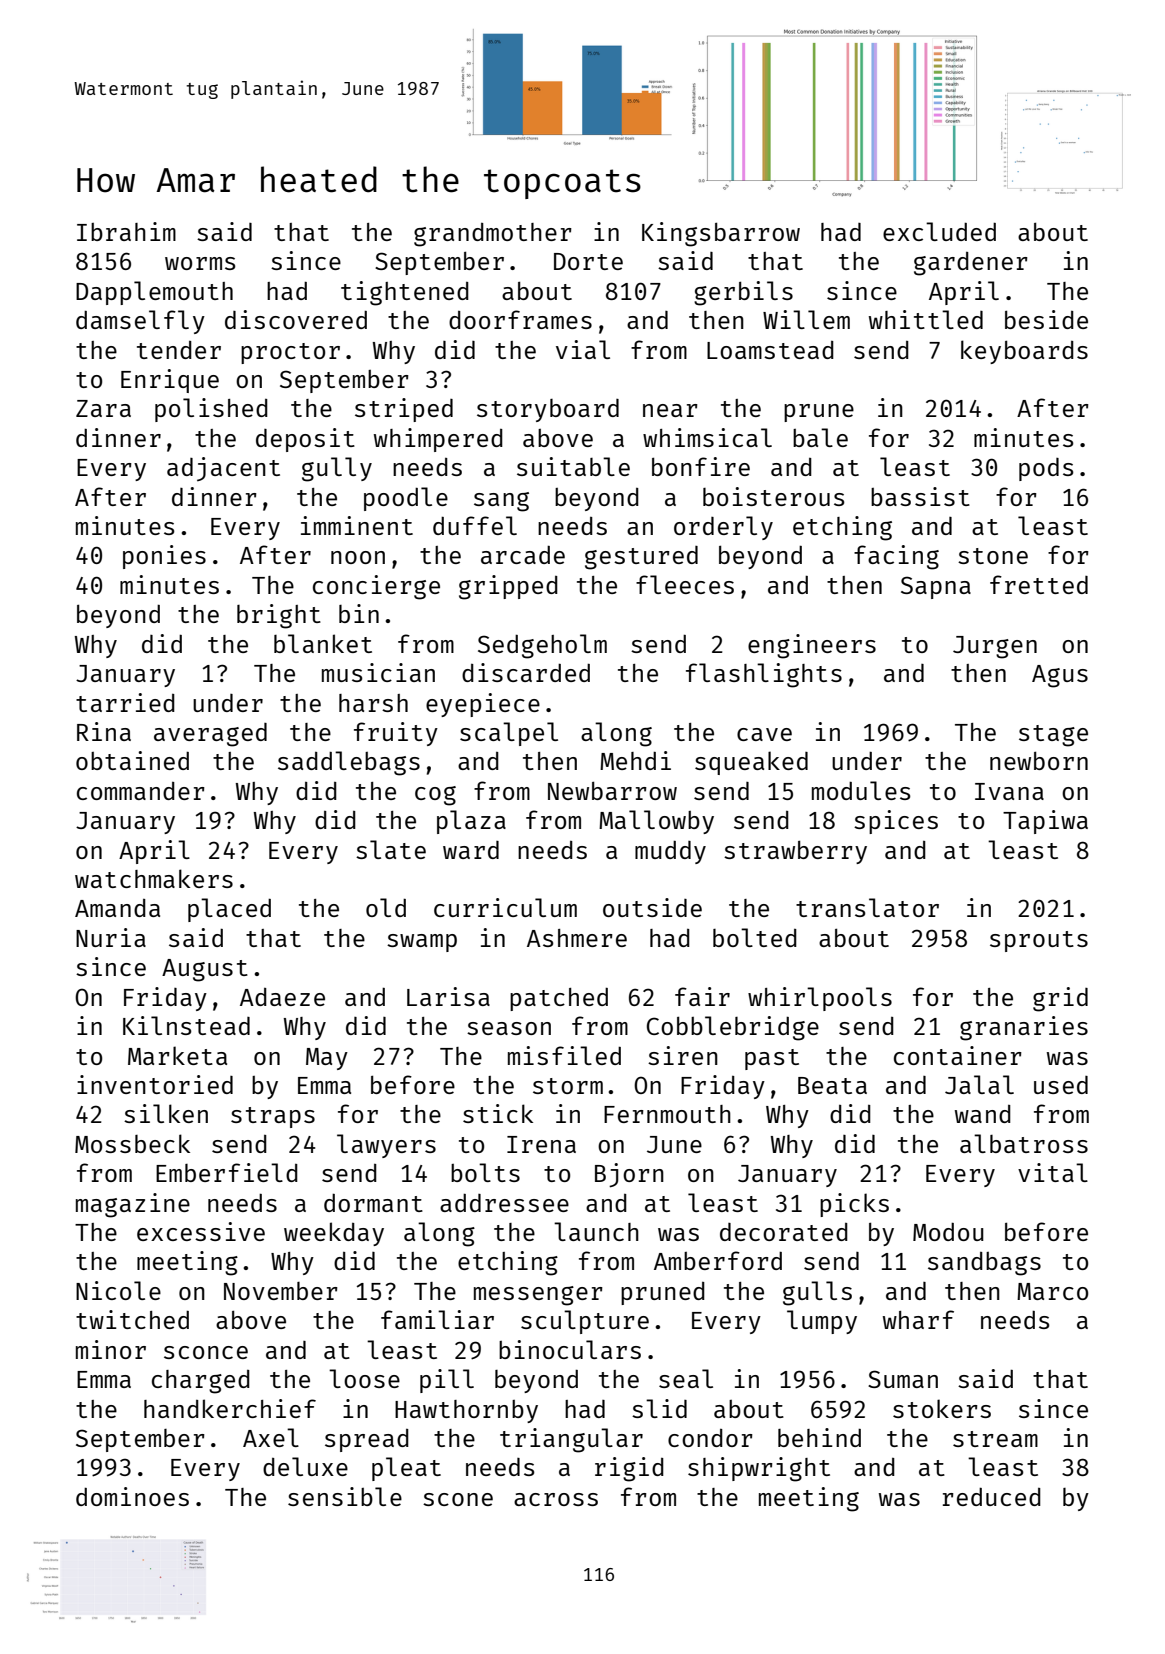 This screenshot has width=1165, height=1654. I want to click on minor, so click(111, 1349).
